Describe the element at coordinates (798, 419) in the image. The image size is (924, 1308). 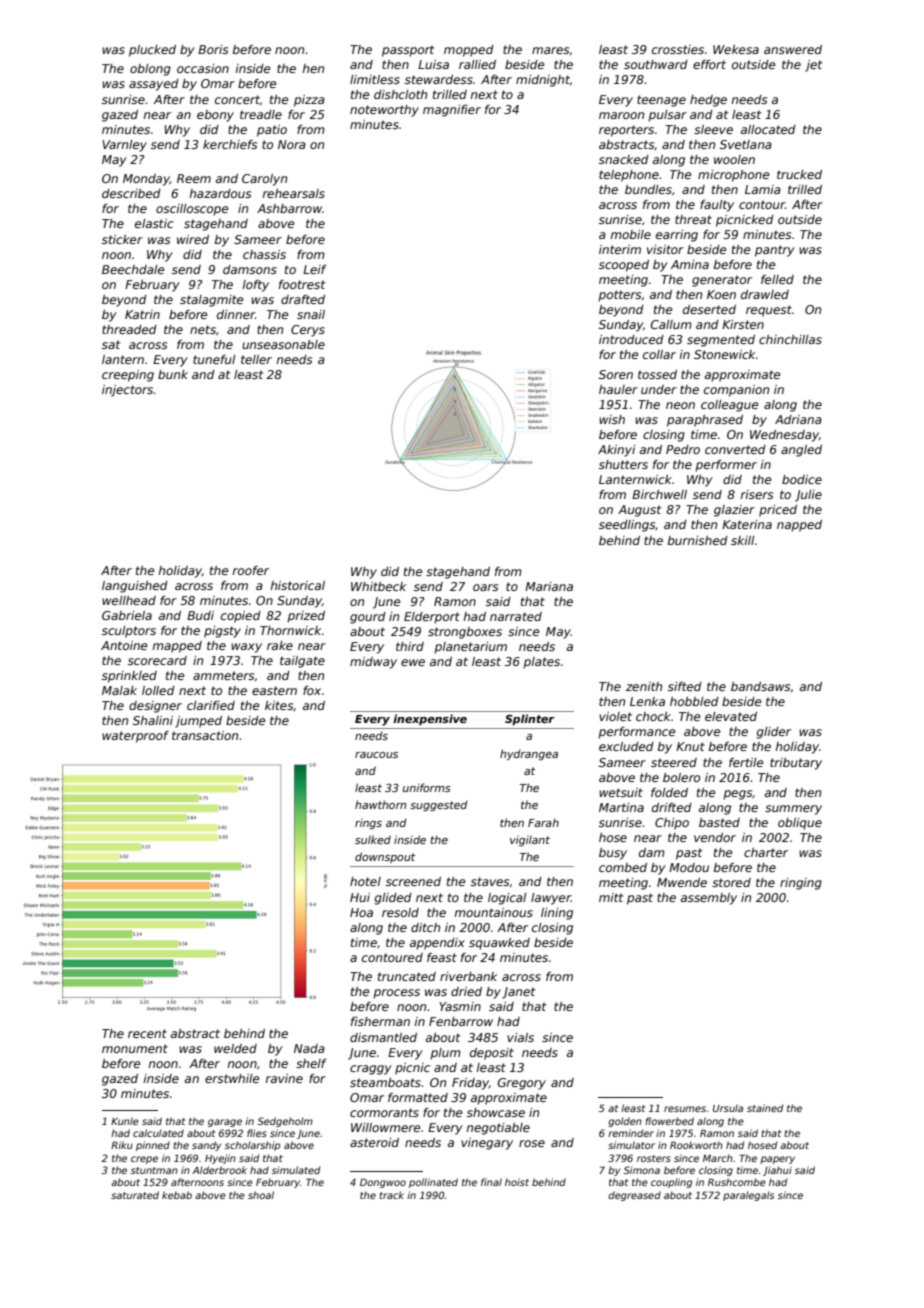
I see `Adriana` at that location.
